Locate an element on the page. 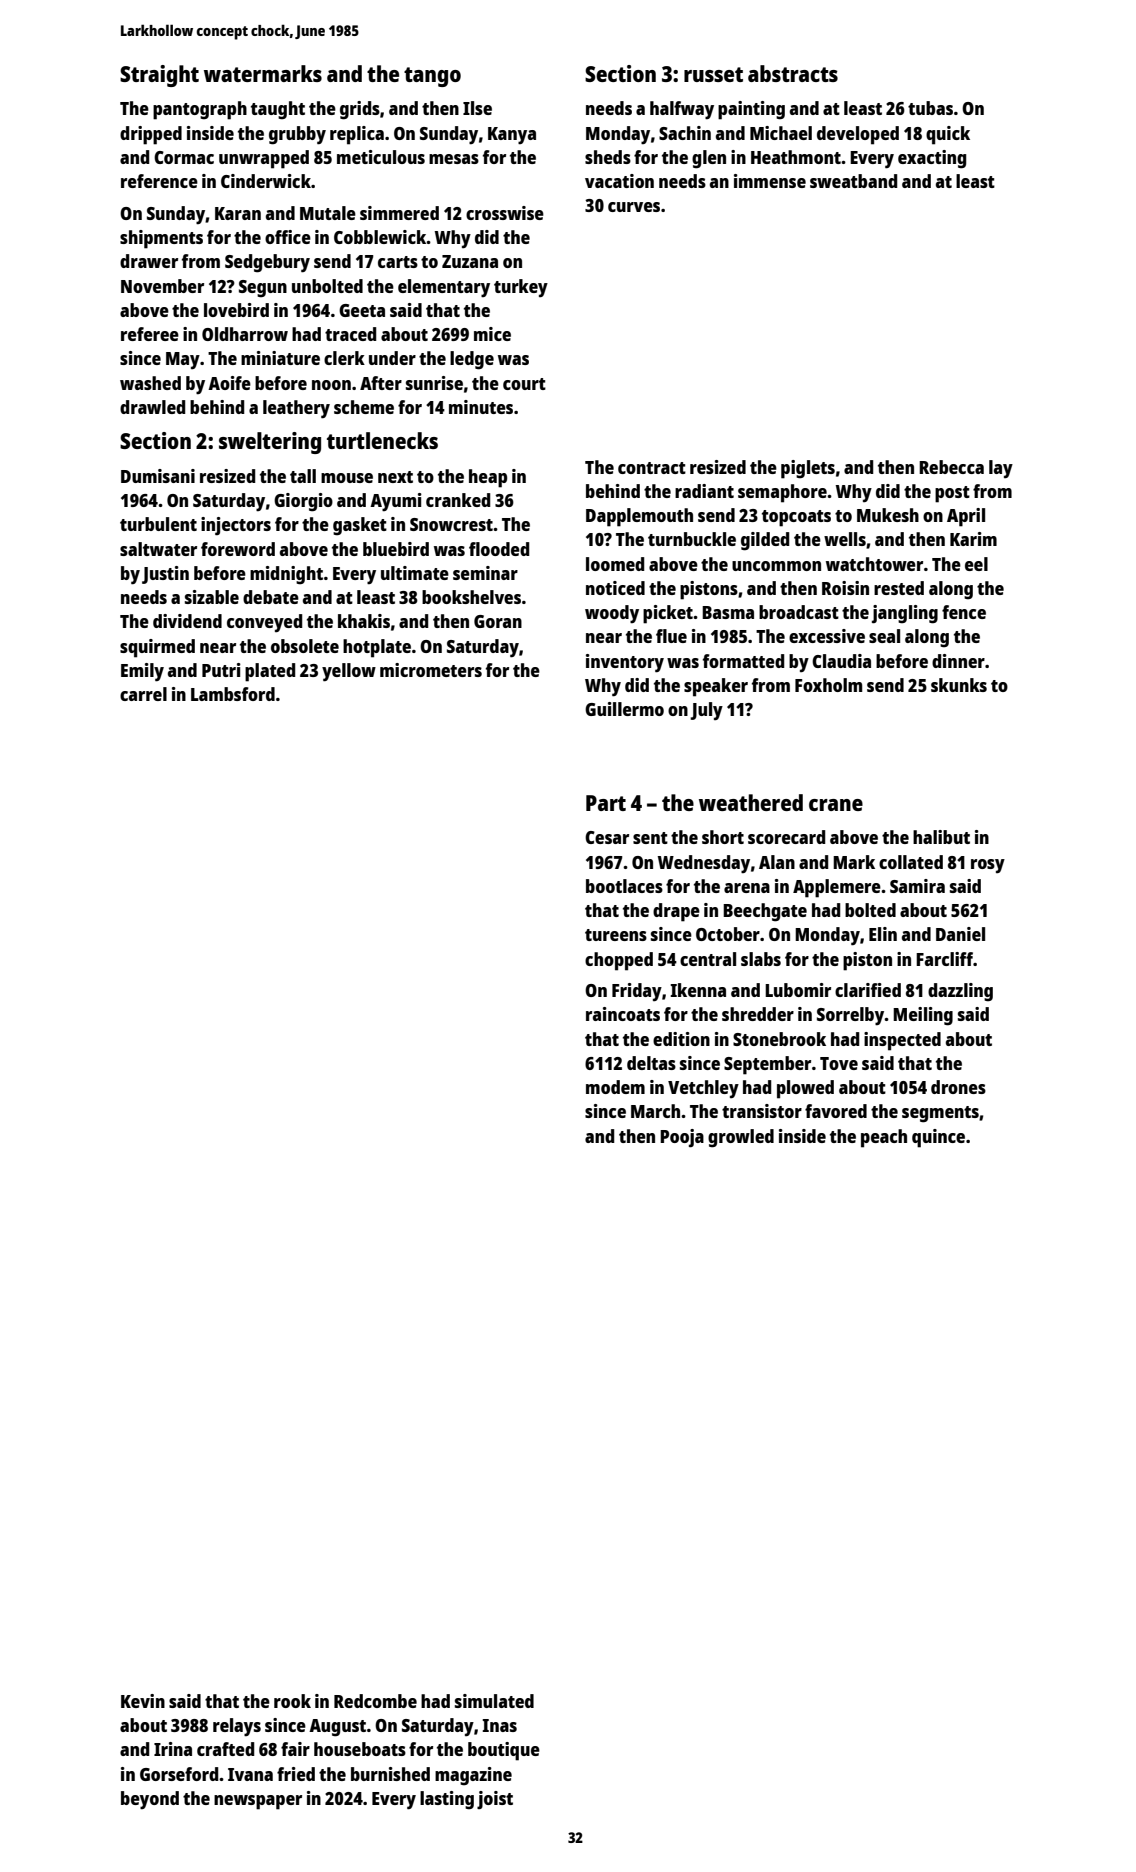  Pooja is located at coordinates (682, 1138).
